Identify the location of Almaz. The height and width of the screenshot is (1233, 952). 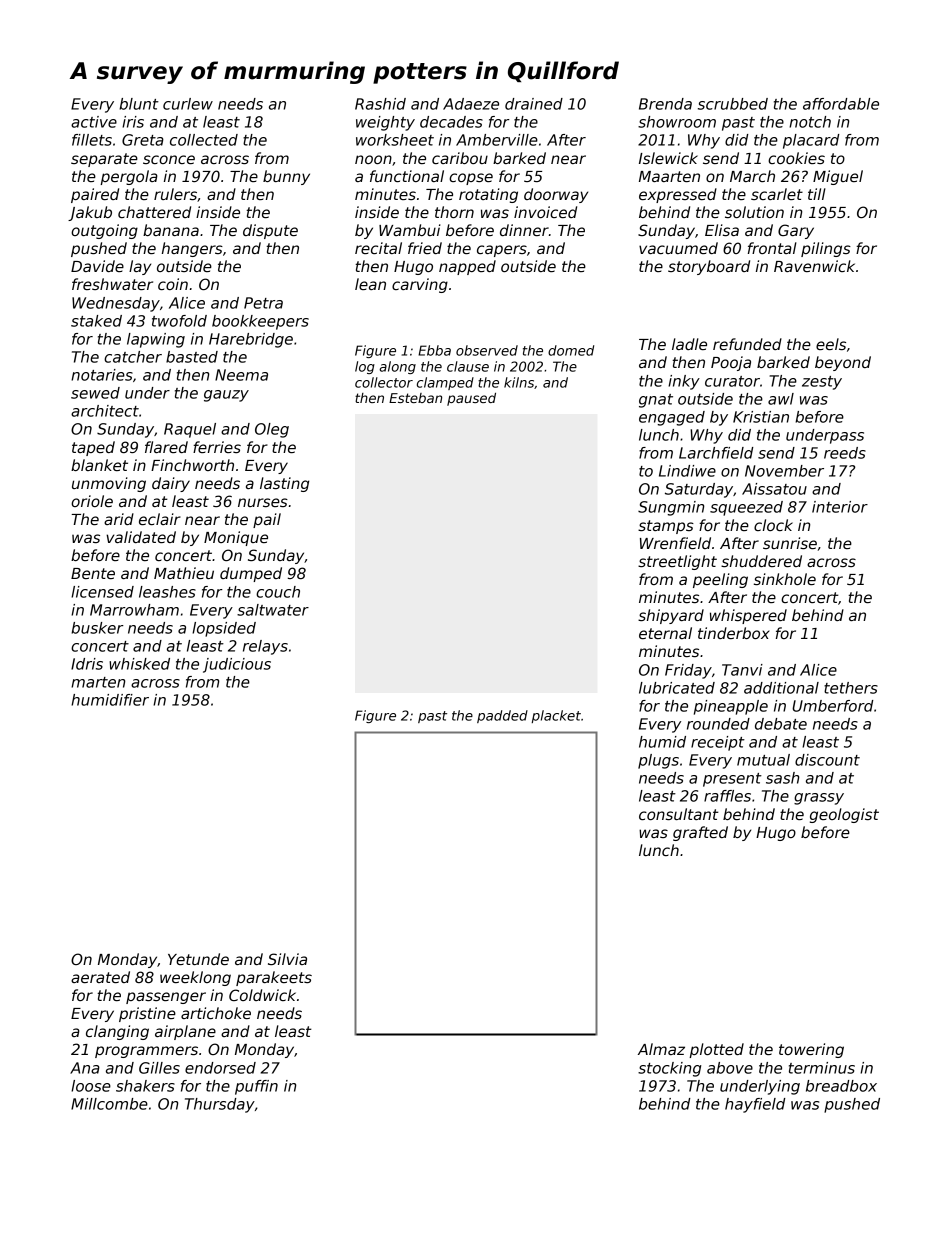
(661, 1049).
